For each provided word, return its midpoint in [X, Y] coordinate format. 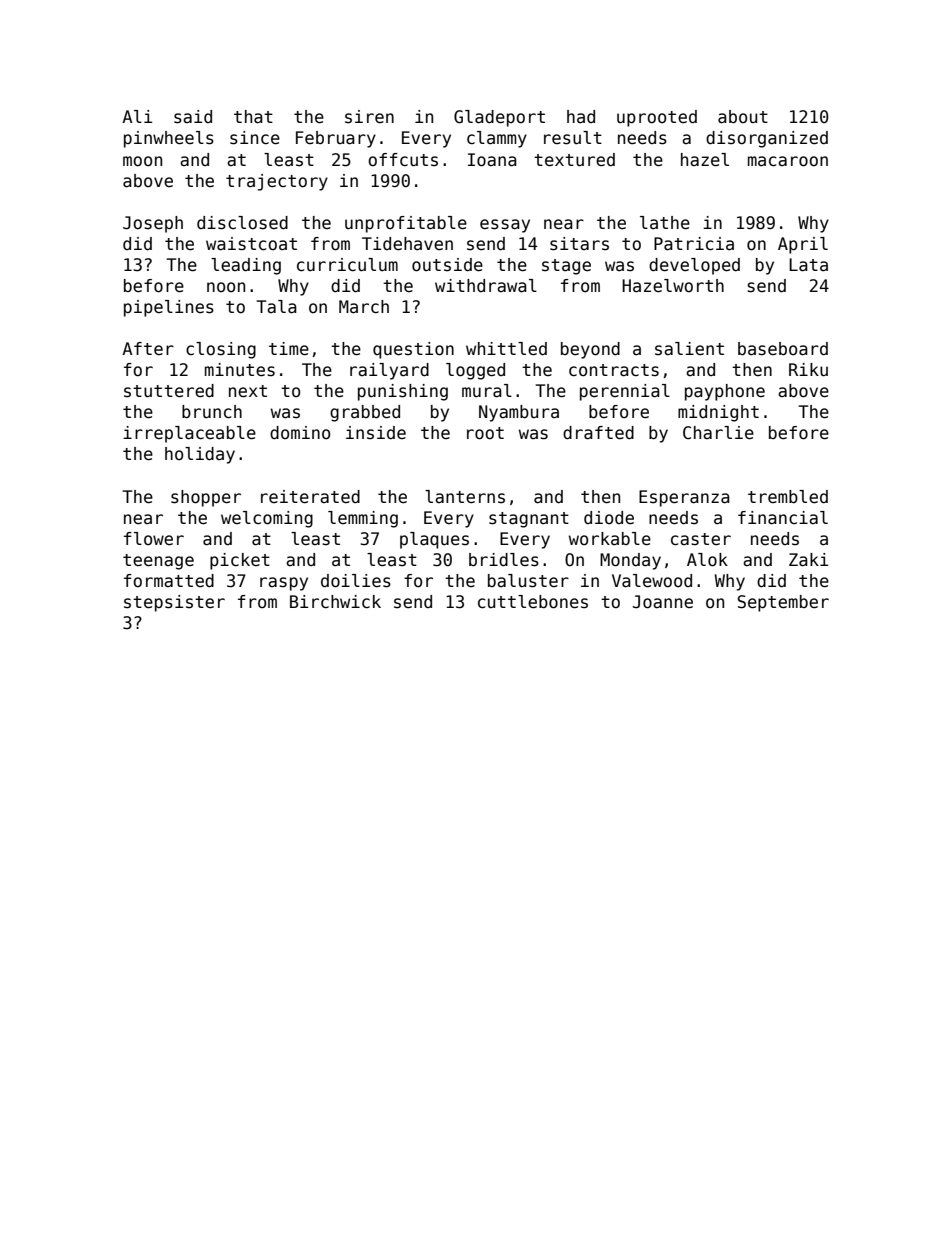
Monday [630, 561]
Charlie [718, 433]
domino [300, 433]
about [743, 117]
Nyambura [519, 413]
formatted [169, 581]
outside [447, 265]
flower [154, 539]
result [573, 138]
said [193, 117]
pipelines [169, 308]
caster [701, 539]
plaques [434, 540]
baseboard [783, 349]
